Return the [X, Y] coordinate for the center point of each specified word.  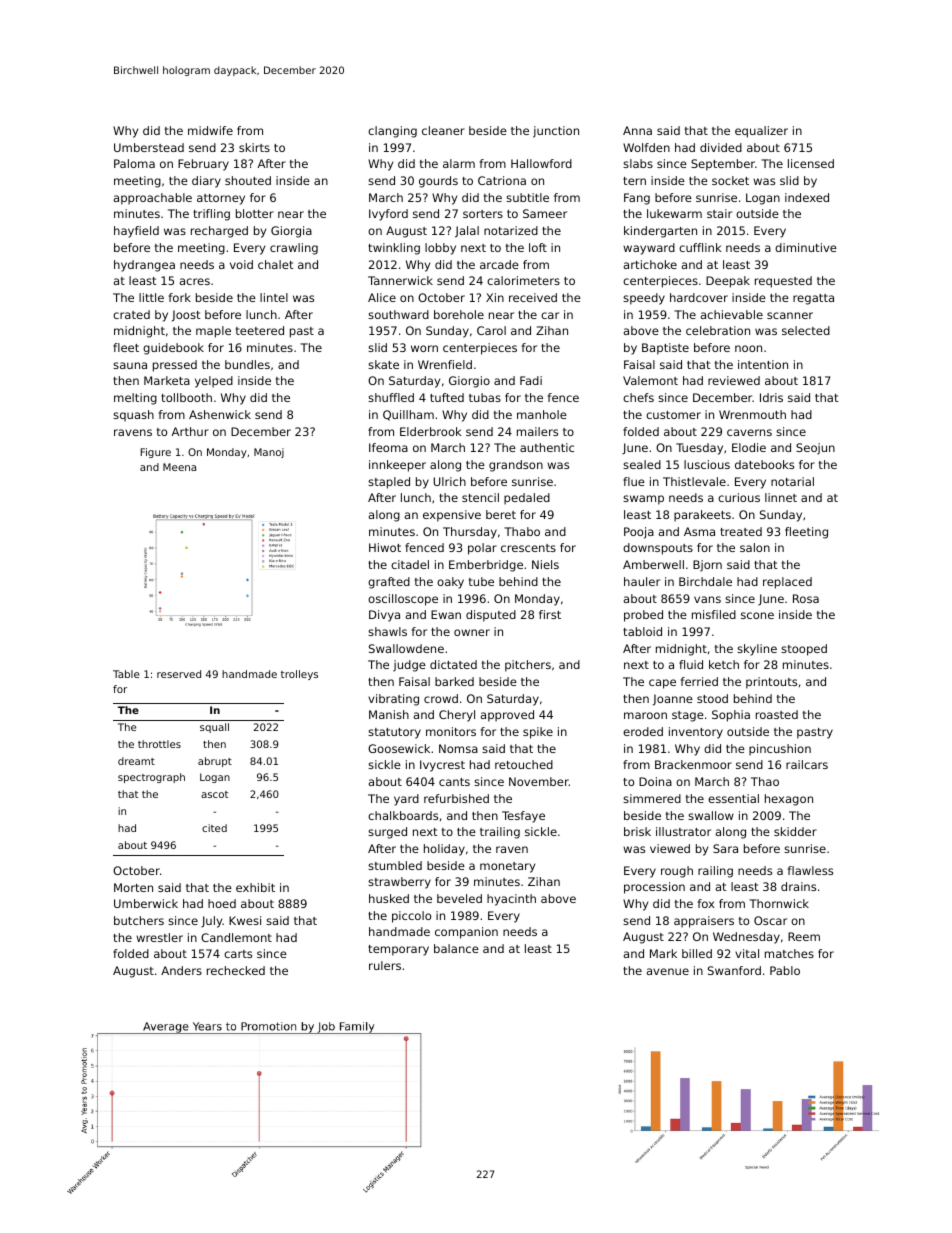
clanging [392, 132]
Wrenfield [445, 364]
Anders [181, 970]
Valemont [650, 380]
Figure [156, 453]
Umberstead [149, 147]
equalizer [761, 132]
